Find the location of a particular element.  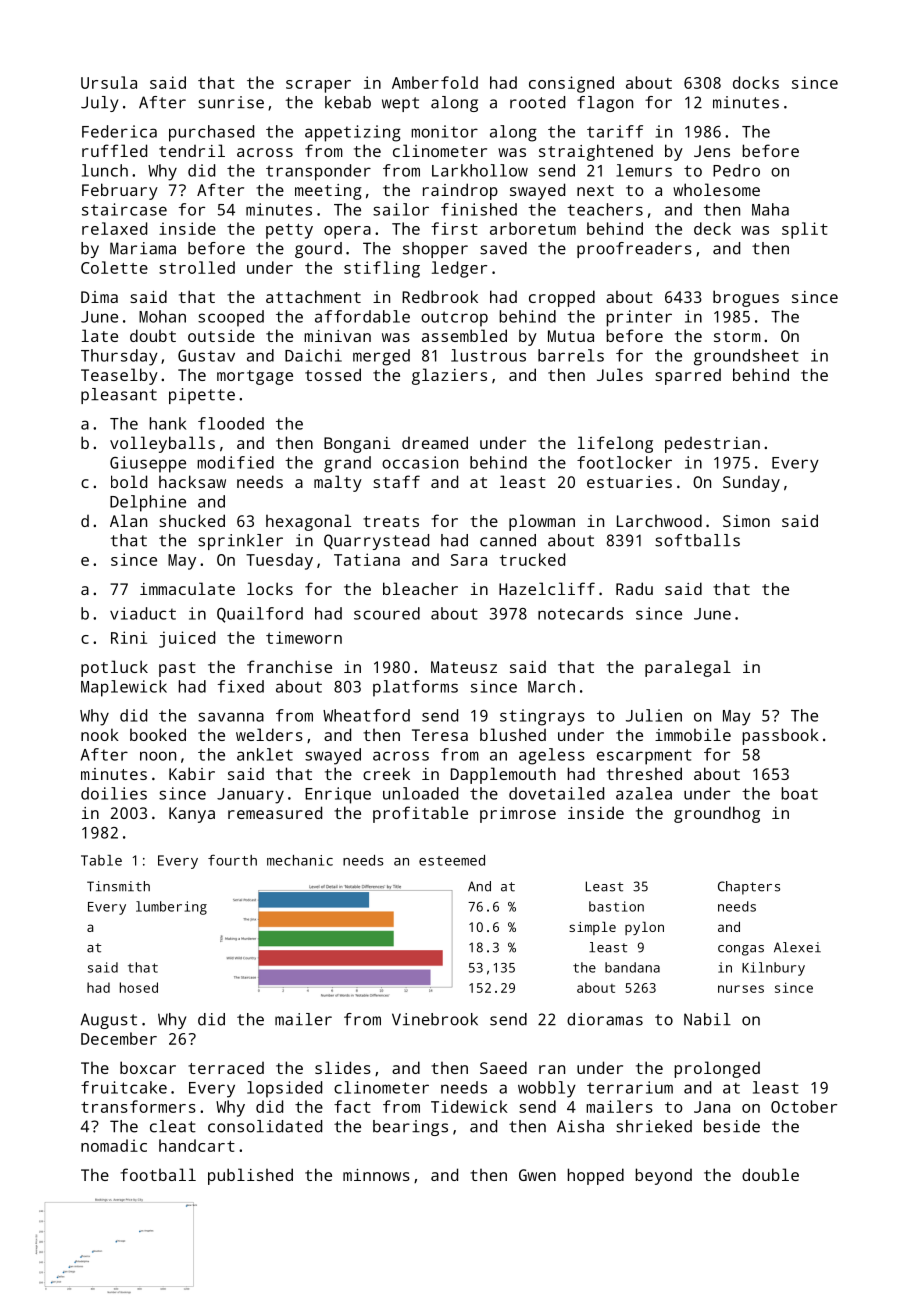

hosed is located at coordinates (139, 987).
